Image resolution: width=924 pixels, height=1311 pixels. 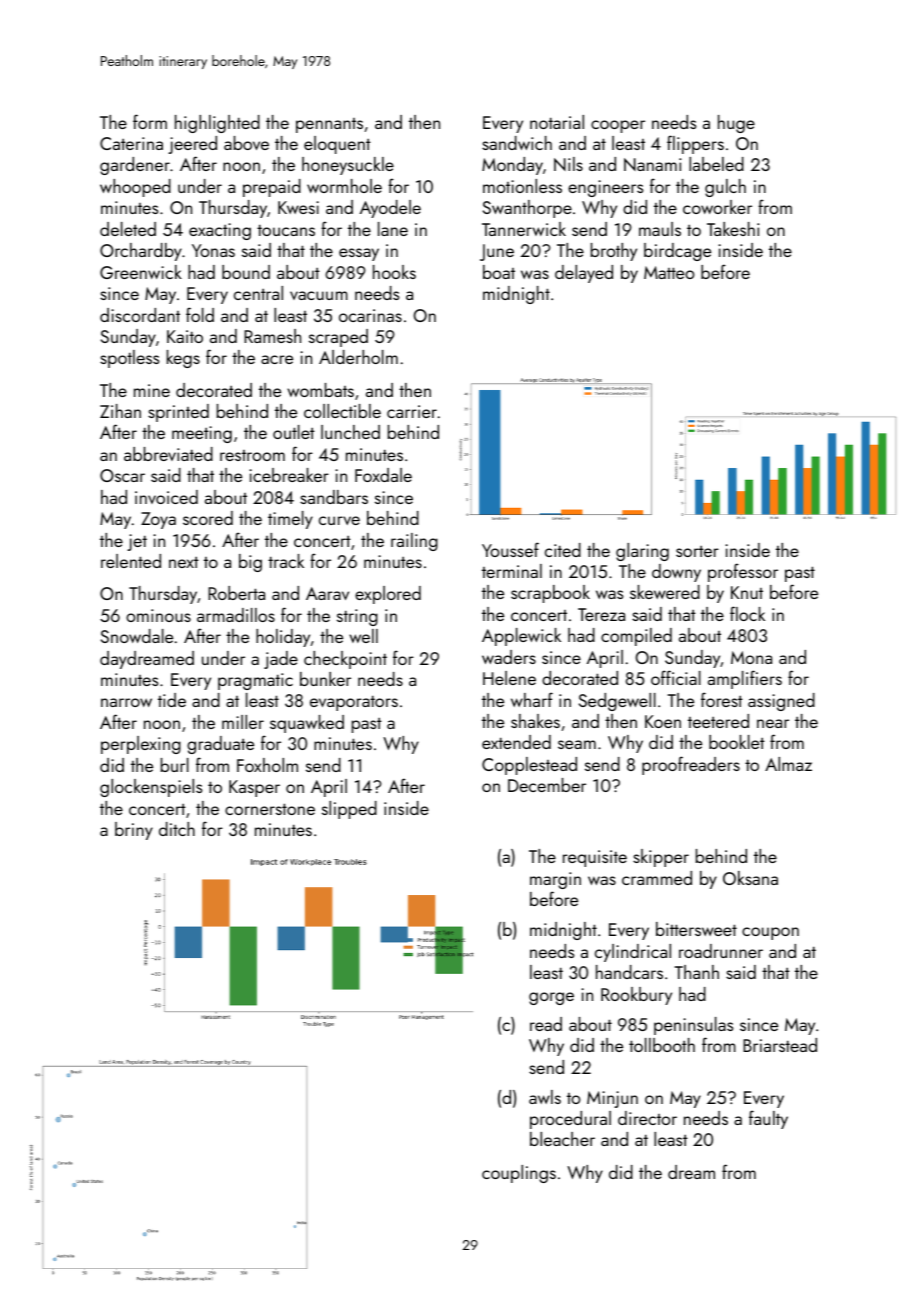 I want to click on gorge, so click(x=551, y=998).
